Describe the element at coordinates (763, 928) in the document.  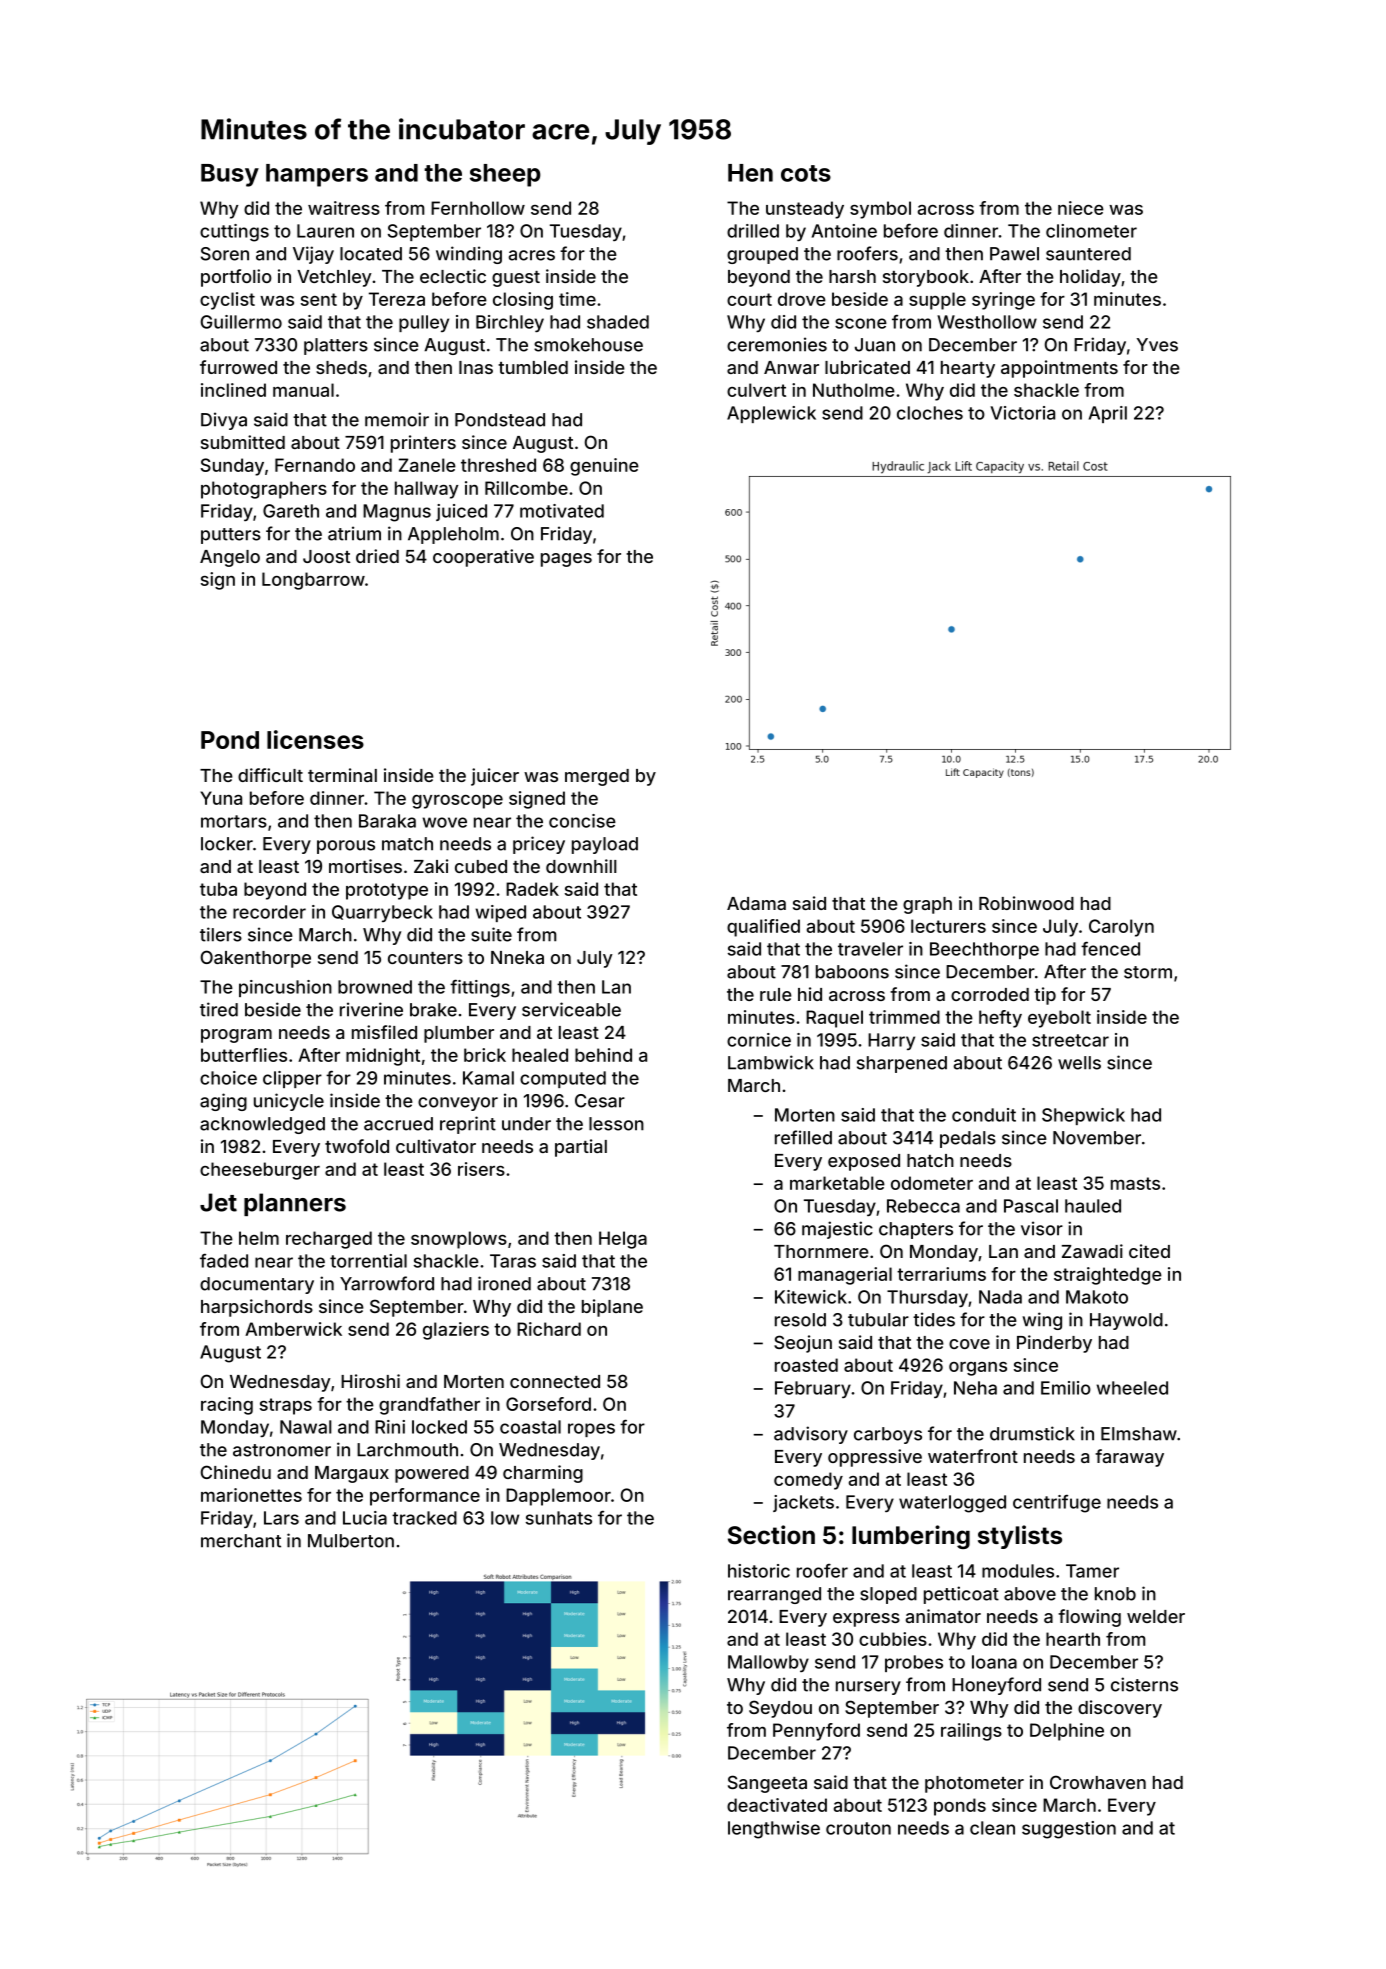
I see `qualified` at that location.
